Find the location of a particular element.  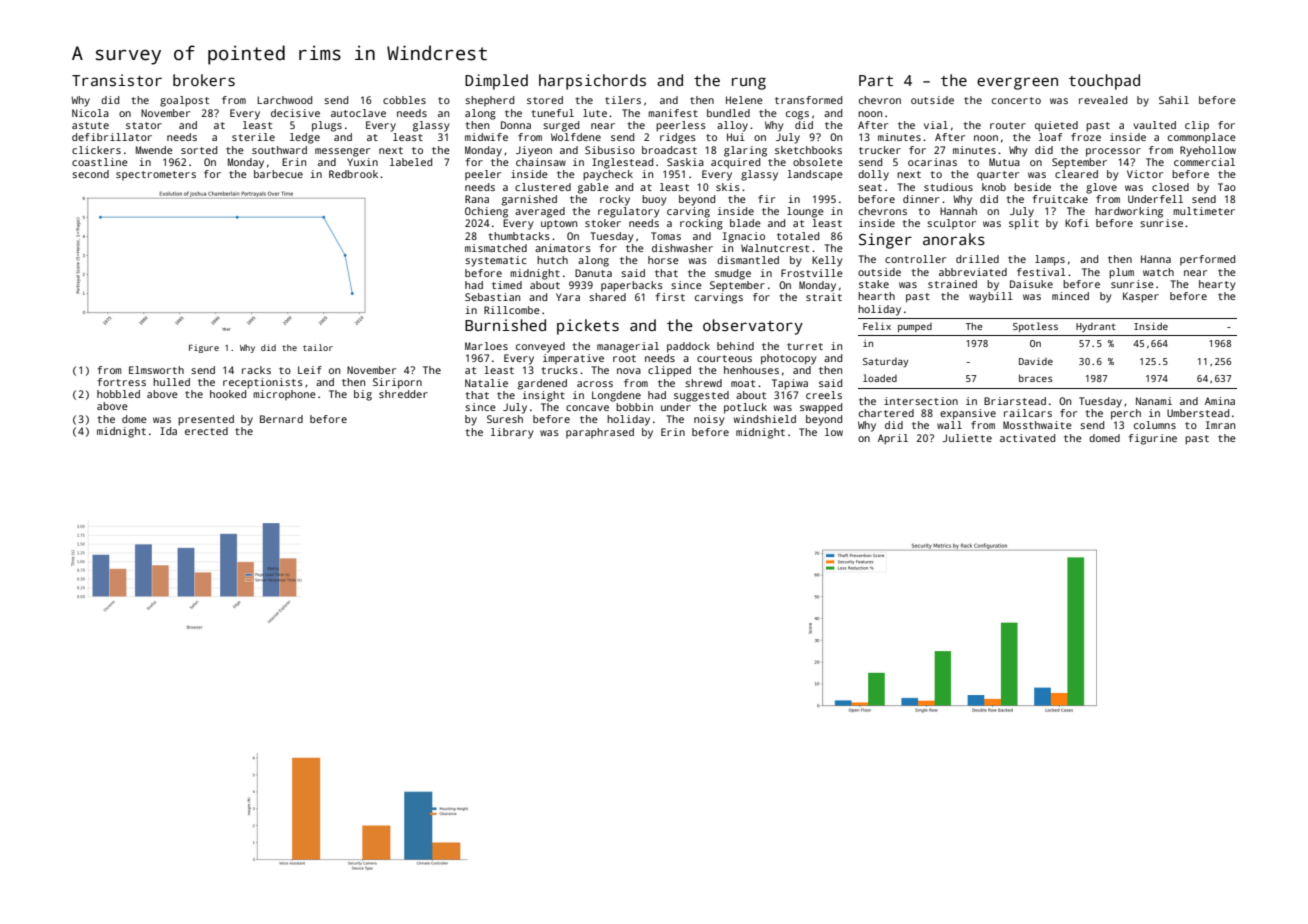

Transistor is located at coordinates (117, 80).
